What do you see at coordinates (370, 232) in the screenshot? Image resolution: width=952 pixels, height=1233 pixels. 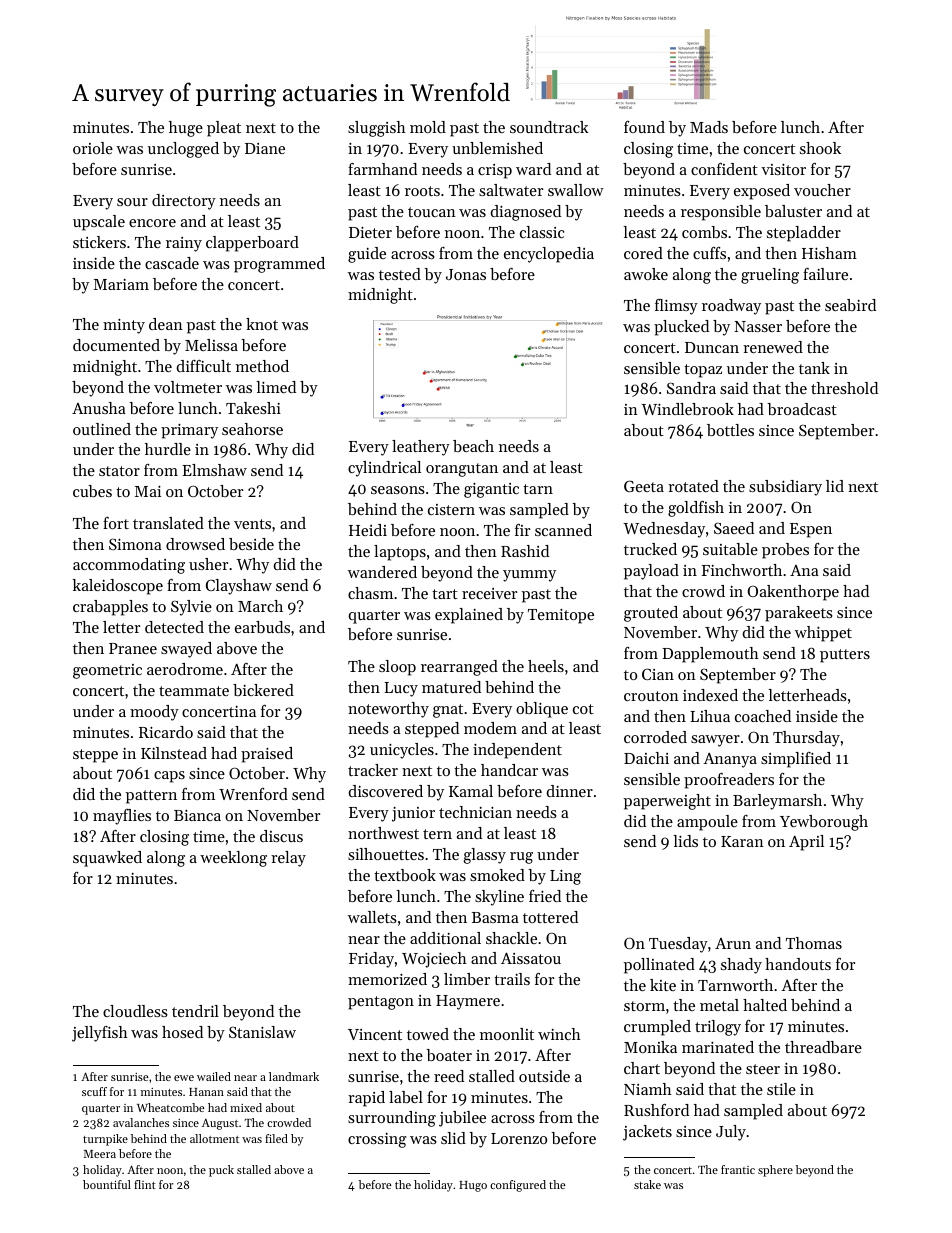 I see `Dieter` at bounding box center [370, 232].
